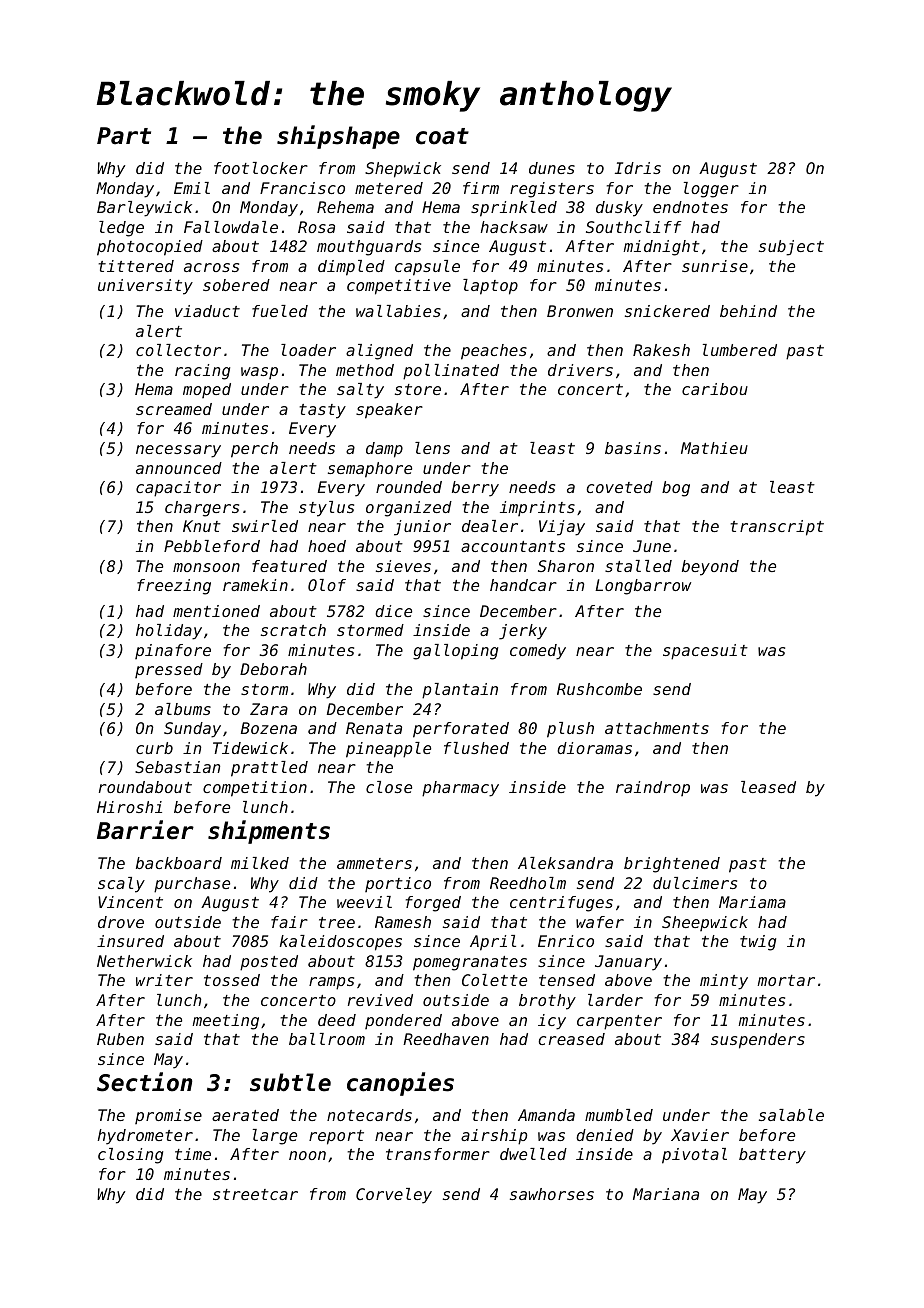 Image resolution: width=924 pixels, height=1308 pixels. Describe the element at coordinates (442, 136) in the page. I see `coat` at that location.
